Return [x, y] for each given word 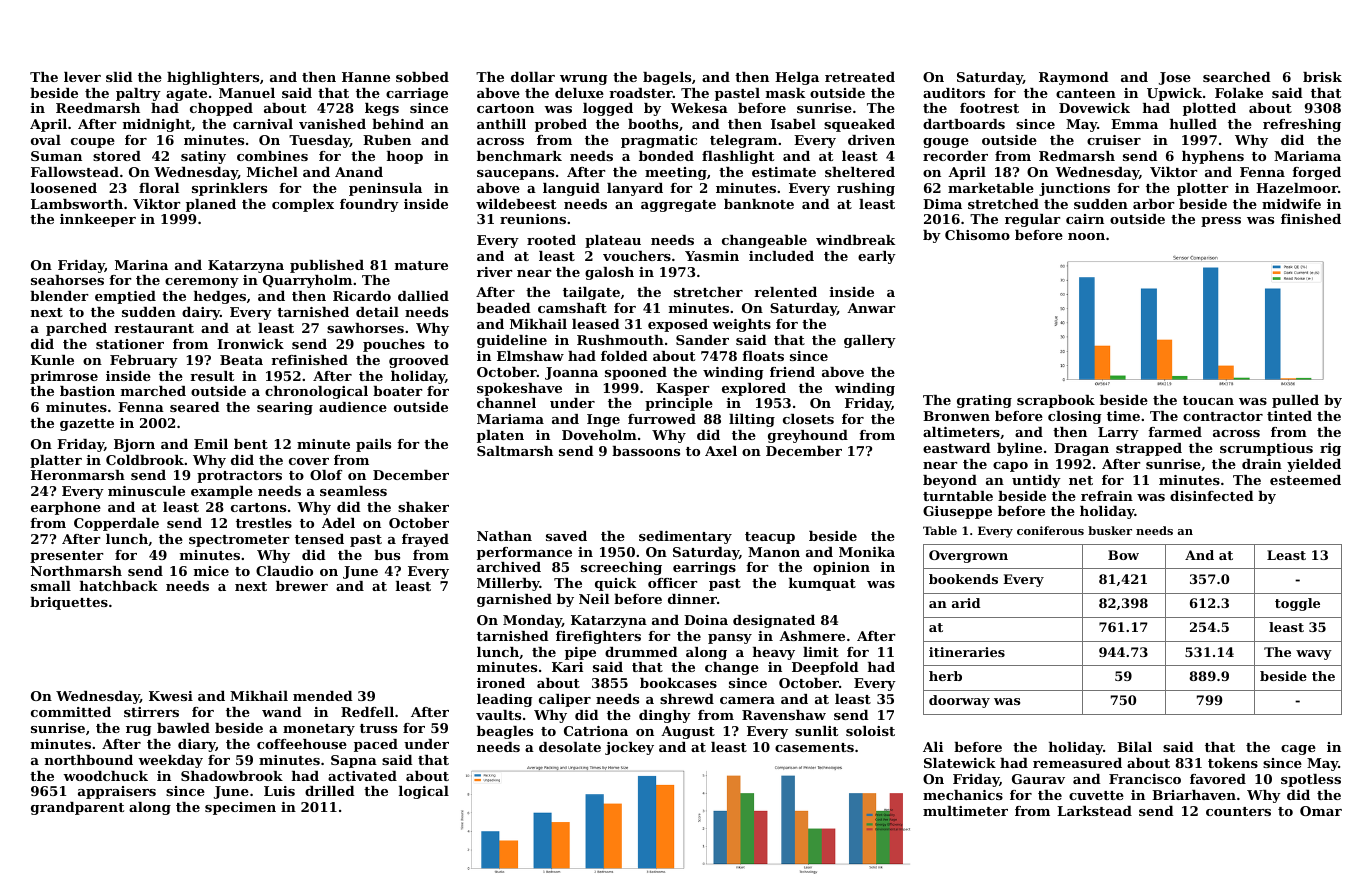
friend [792, 372]
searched [1237, 77]
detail [377, 312]
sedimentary [685, 537]
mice [211, 571]
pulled [1295, 401]
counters [1238, 811]
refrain [1107, 496]
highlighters [213, 78]
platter [56, 461]
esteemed [1305, 480]
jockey [629, 748]
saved [566, 536]
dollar [533, 77]
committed [71, 712]
